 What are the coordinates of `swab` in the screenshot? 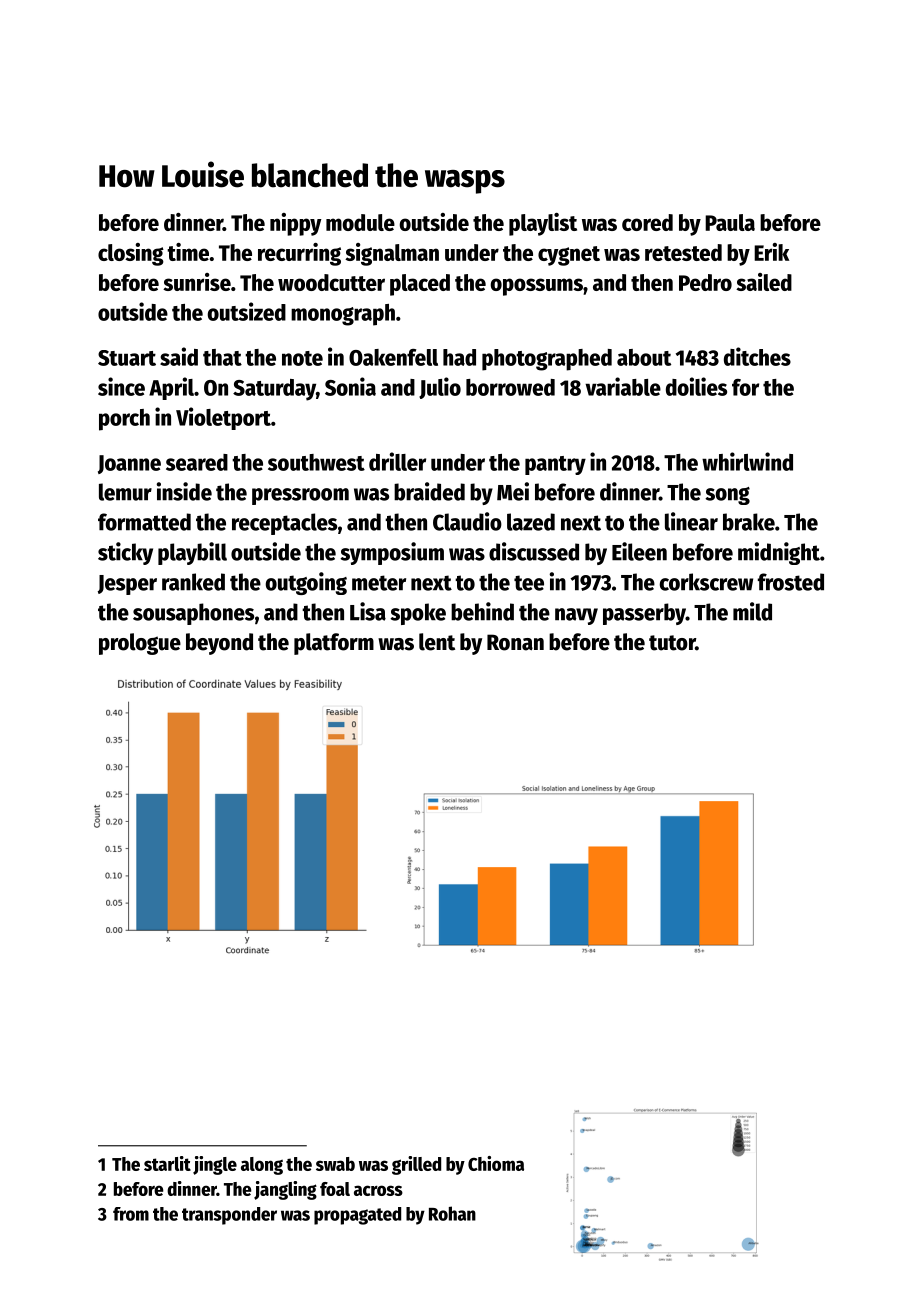 It's located at (335, 1164).
